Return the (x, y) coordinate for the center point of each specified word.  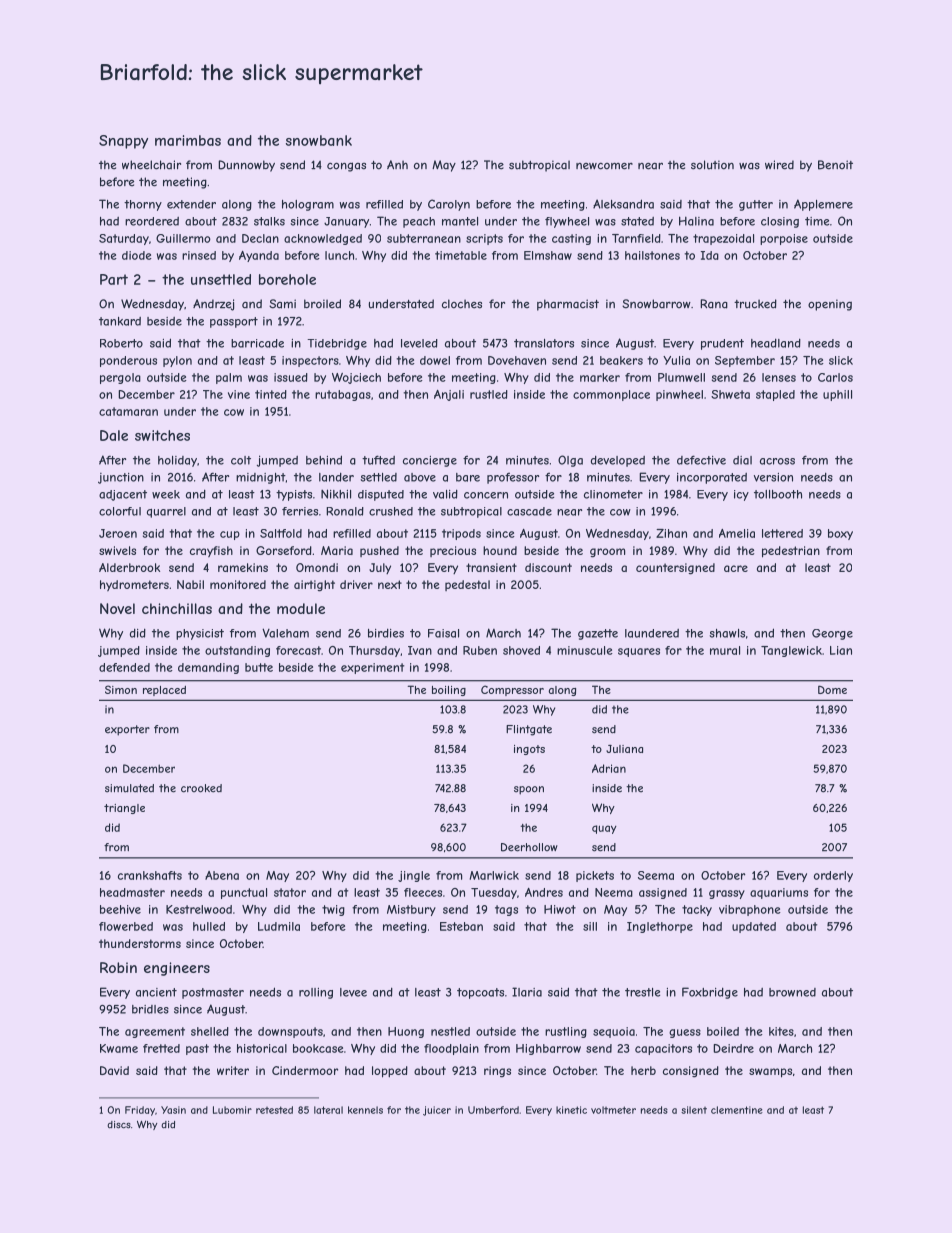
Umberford (493, 1110)
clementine (737, 1110)
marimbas (188, 140)
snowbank (319, 140)
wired (779, 165)
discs (119, 1125)
